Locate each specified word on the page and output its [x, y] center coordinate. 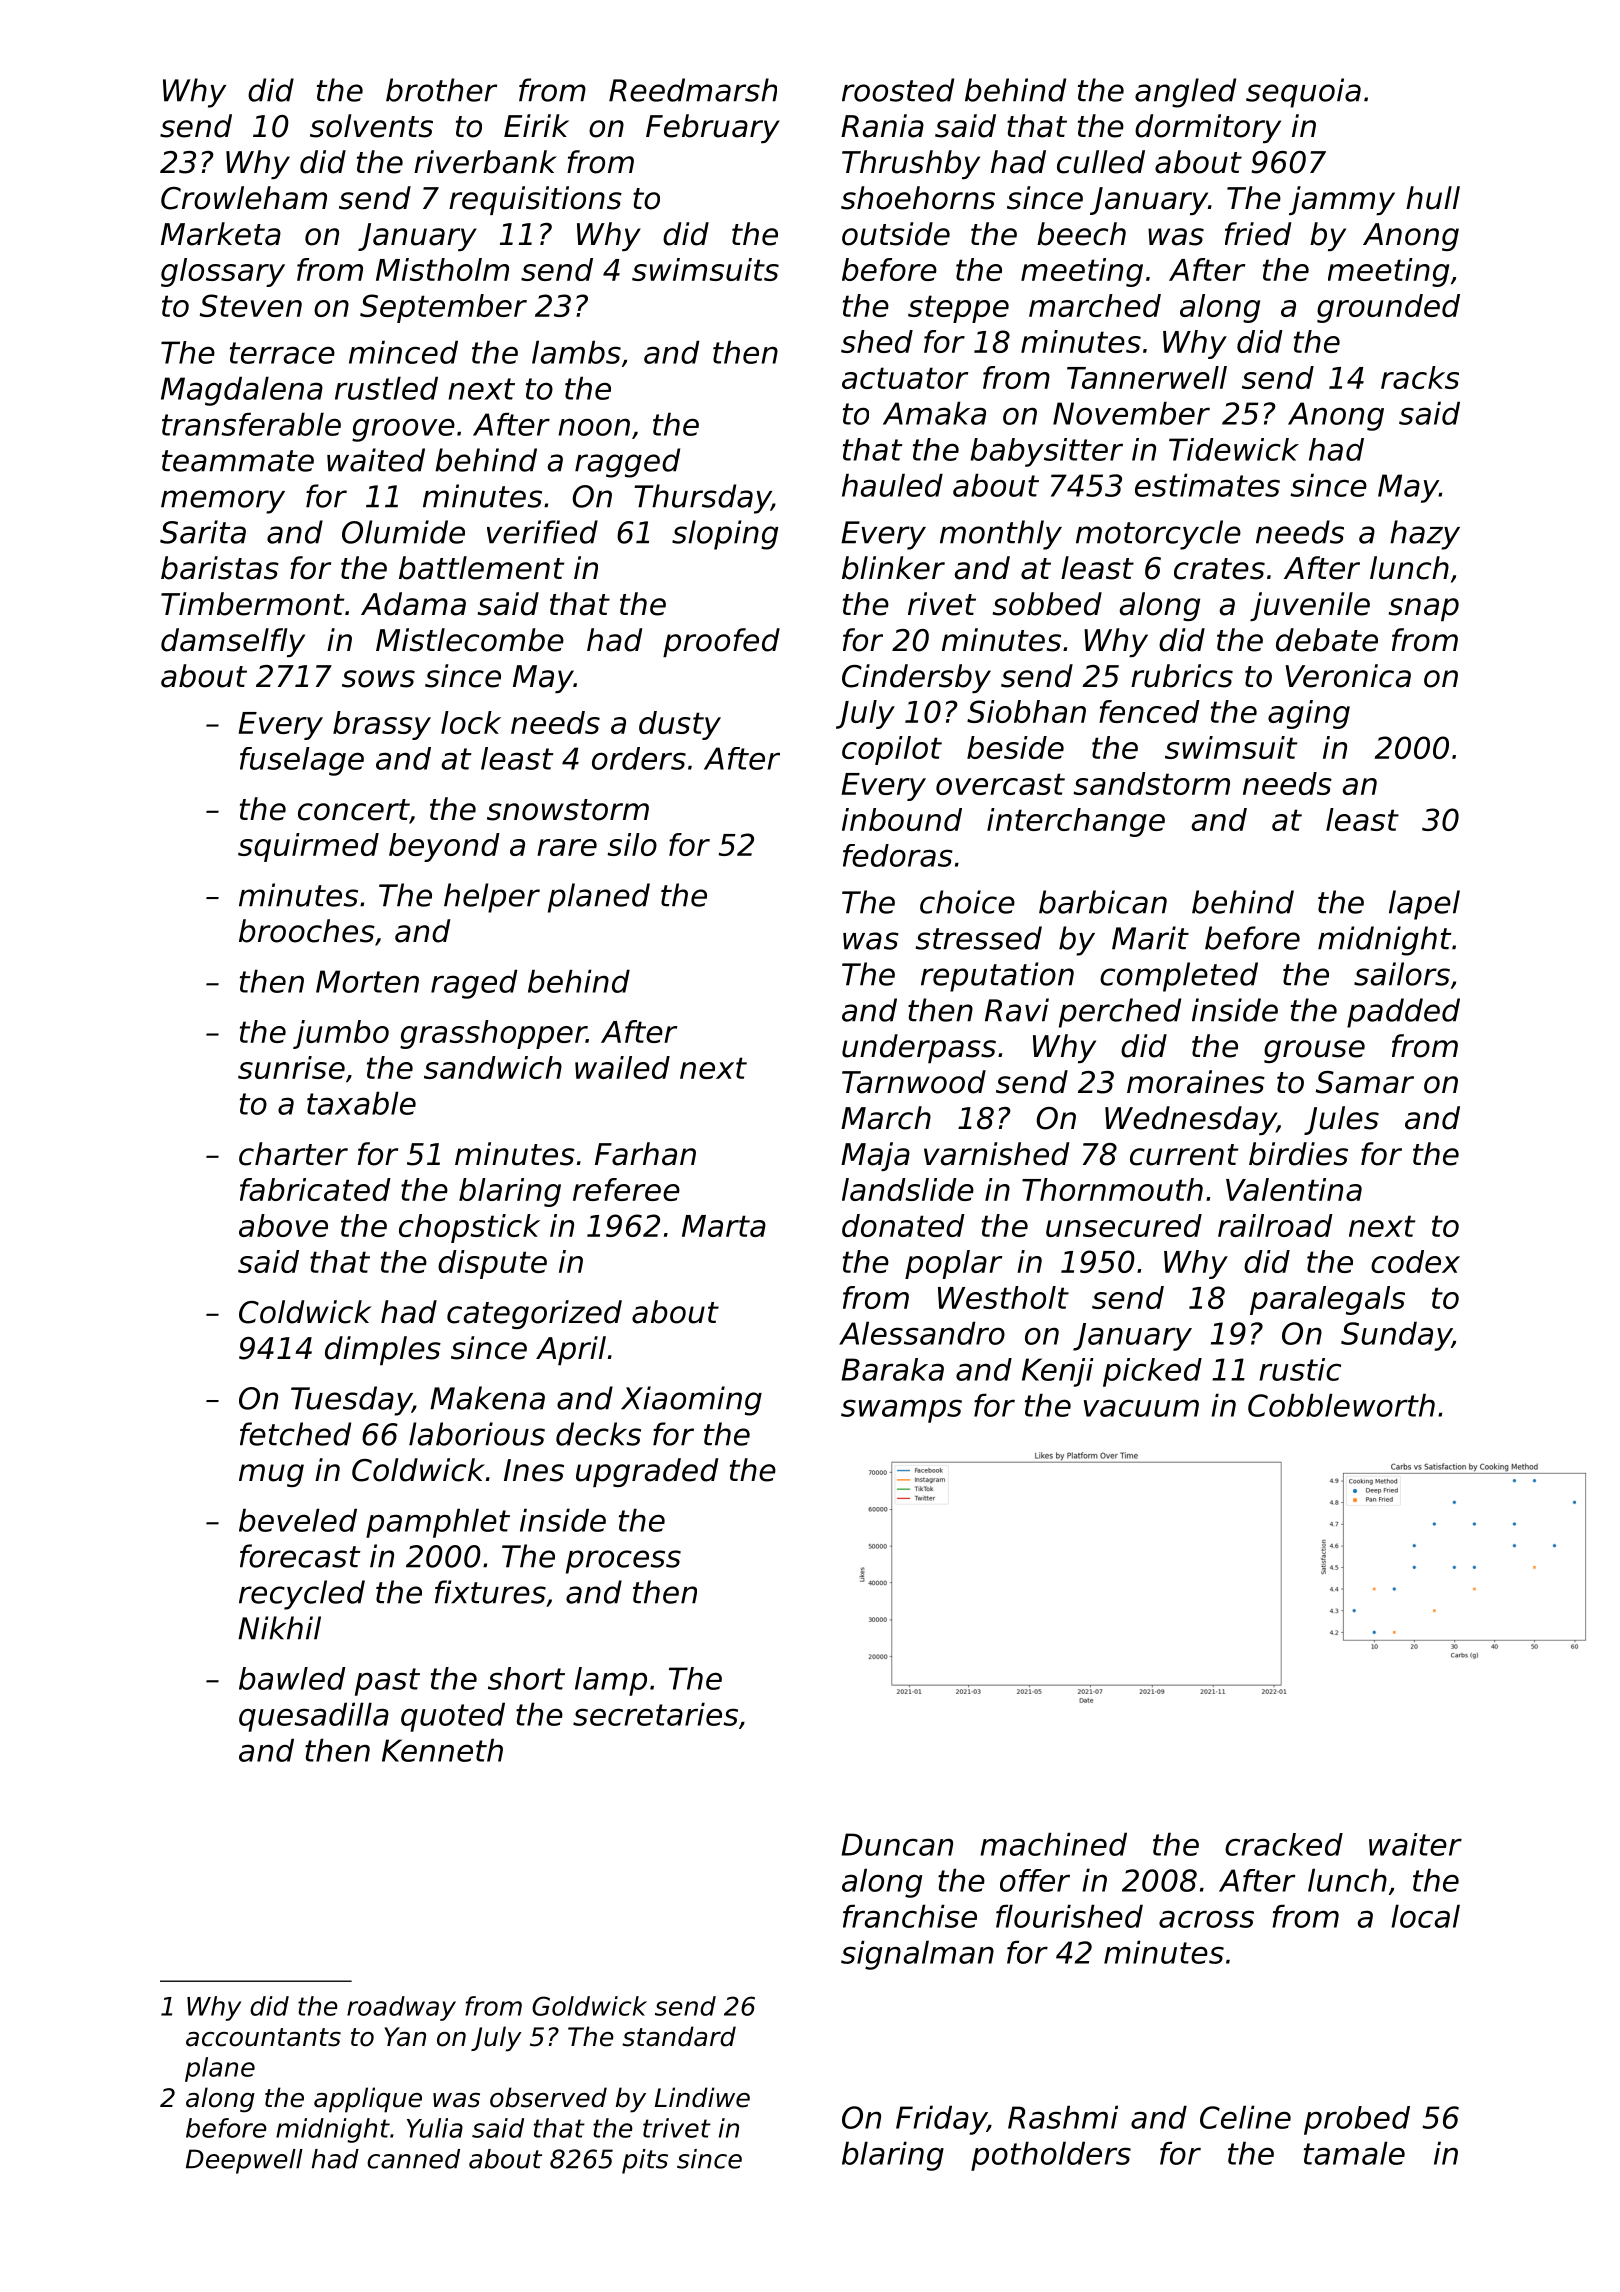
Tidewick [1234, 449]
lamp [611, 1681]
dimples [383, 1350]
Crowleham [244, 198]
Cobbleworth [1341, 1405]
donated [903, 1225]
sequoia [1303, 93]
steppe [958, 309]
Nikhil [279, 1628]
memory [223, 502]
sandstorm [1151, 783]
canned [413, 2159]
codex [1415, 1261]
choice [967, 902]
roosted [898, 90]
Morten [367, 981]
